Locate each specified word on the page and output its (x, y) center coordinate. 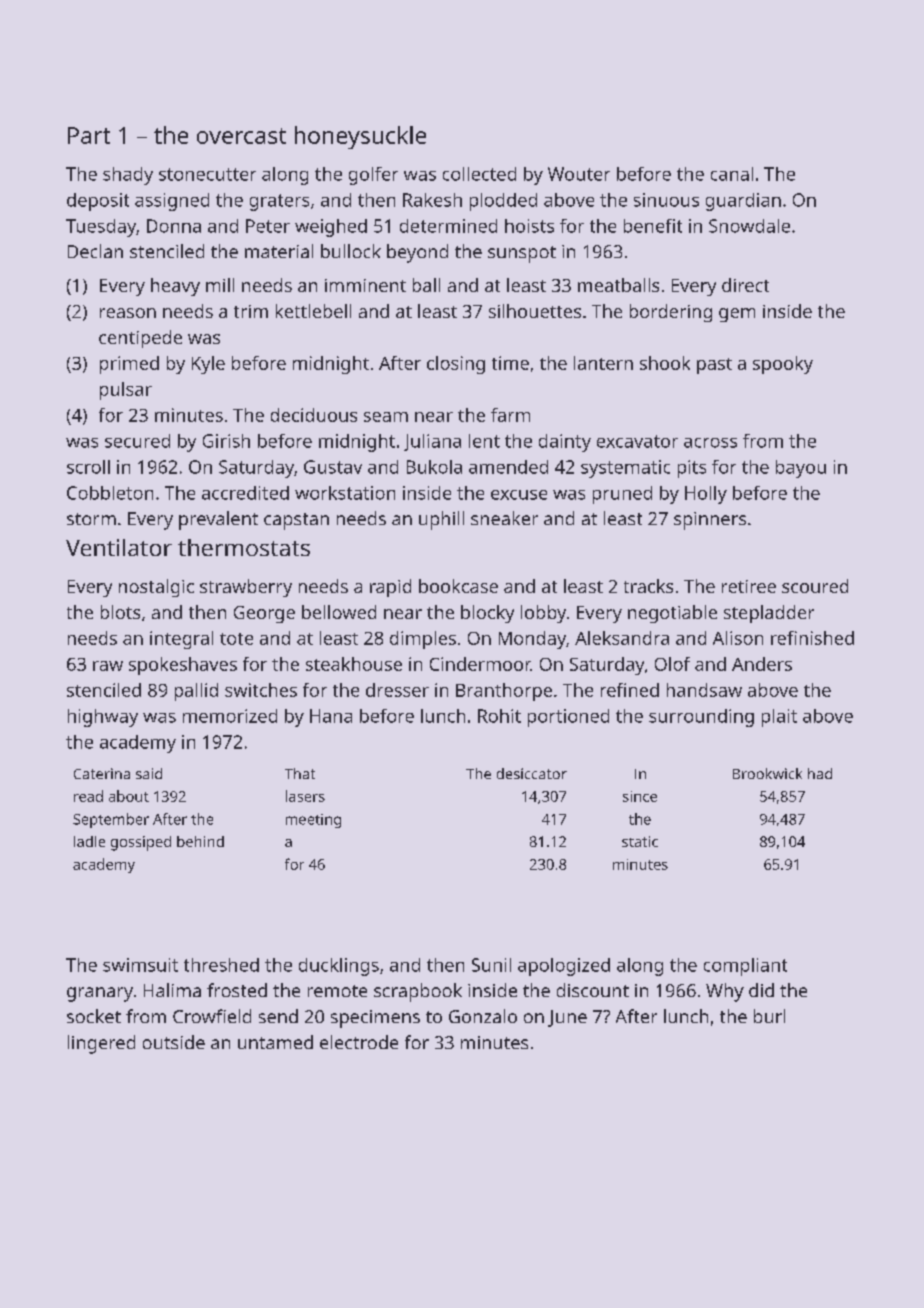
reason (128, 313)
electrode (359, 1042)
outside (174, 1042)
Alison (738, 638)
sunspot (522, 254)
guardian (743, 202)
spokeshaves (183, 666)
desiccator (532, 773)
